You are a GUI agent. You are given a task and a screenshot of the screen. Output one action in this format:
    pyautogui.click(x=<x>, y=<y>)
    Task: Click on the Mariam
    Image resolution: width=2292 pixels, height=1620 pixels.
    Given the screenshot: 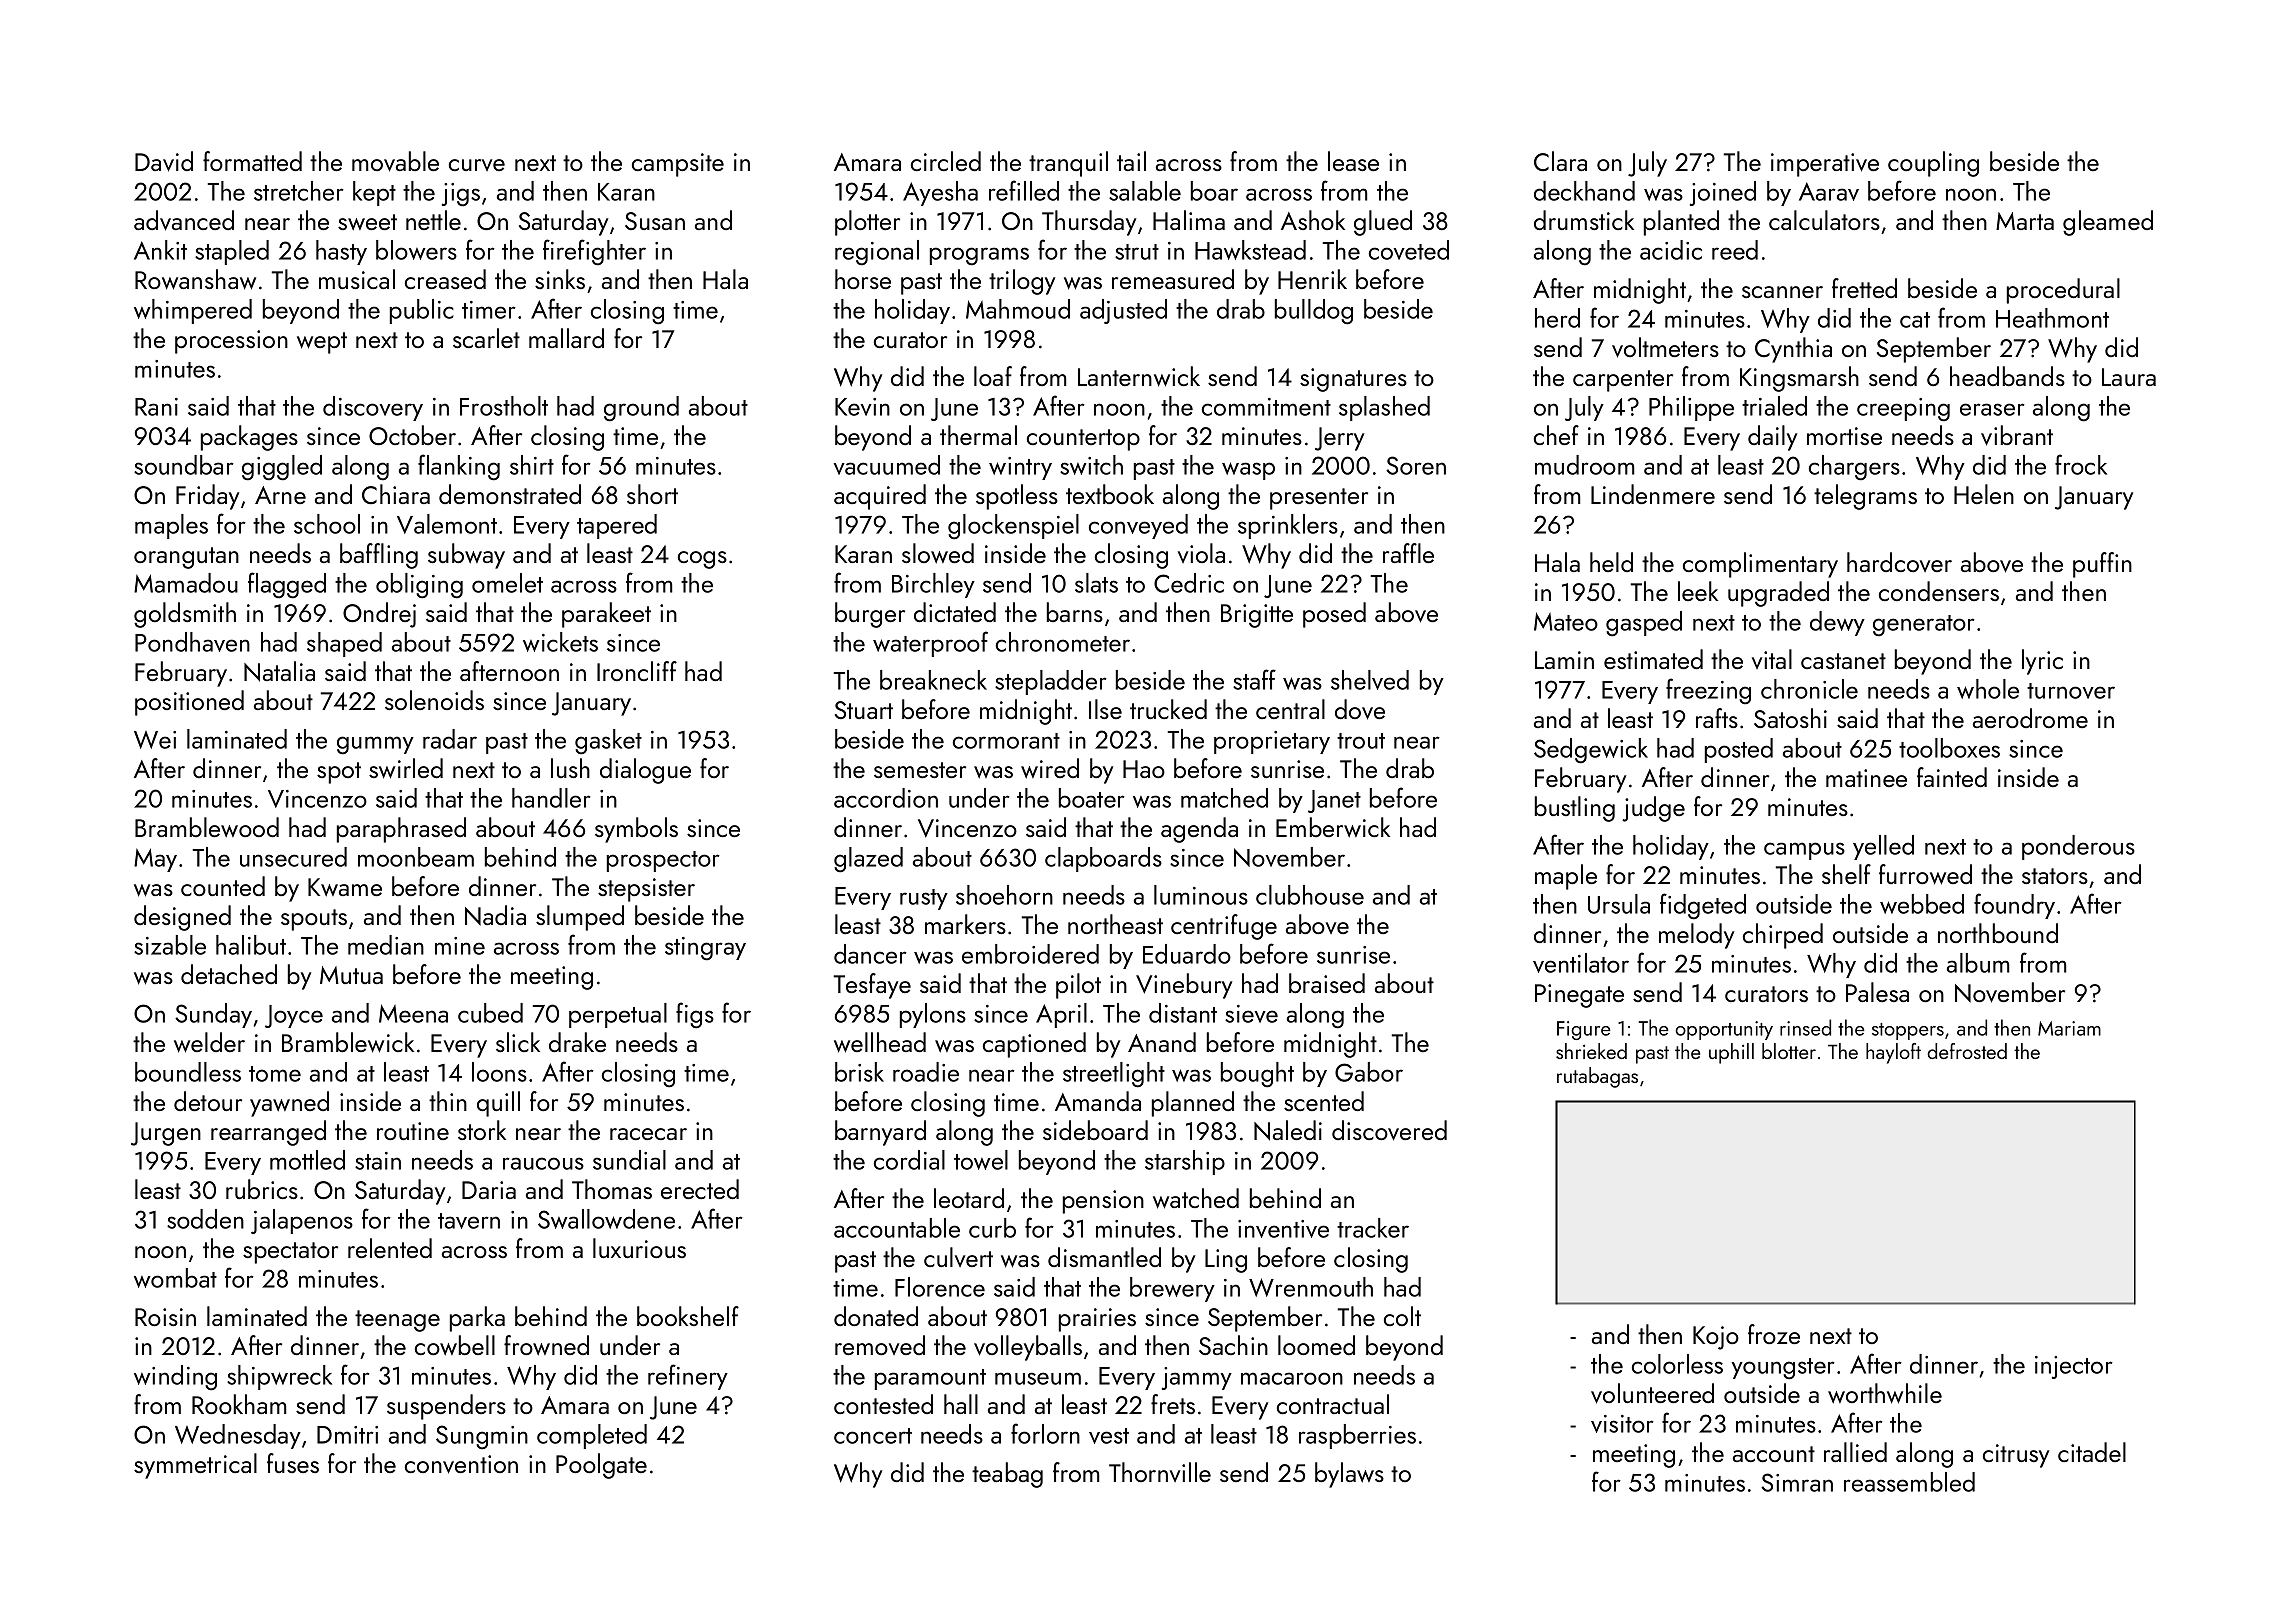 What is the action you would take?
    pyautogui.click(x=2069, y=1028)
